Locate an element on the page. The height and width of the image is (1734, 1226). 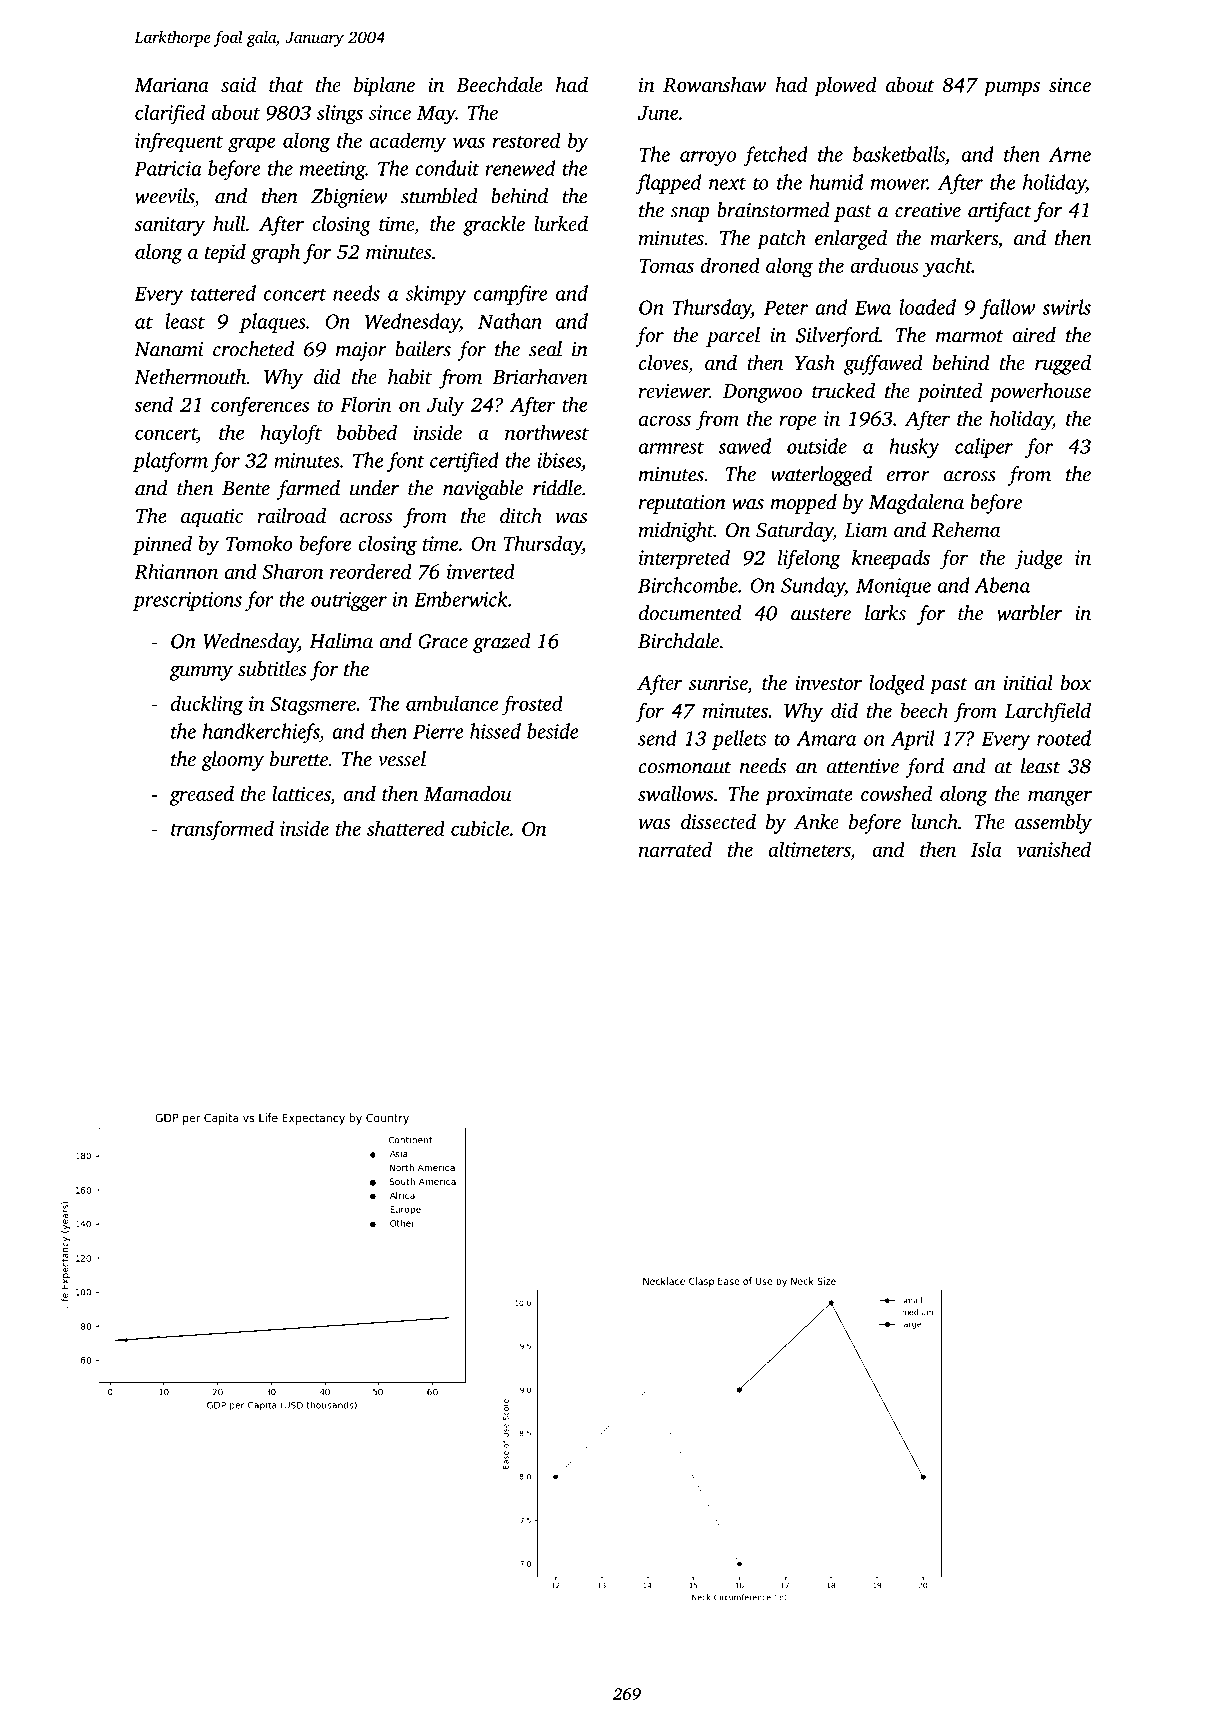
gloomy is located at coordinates (232, 761).
